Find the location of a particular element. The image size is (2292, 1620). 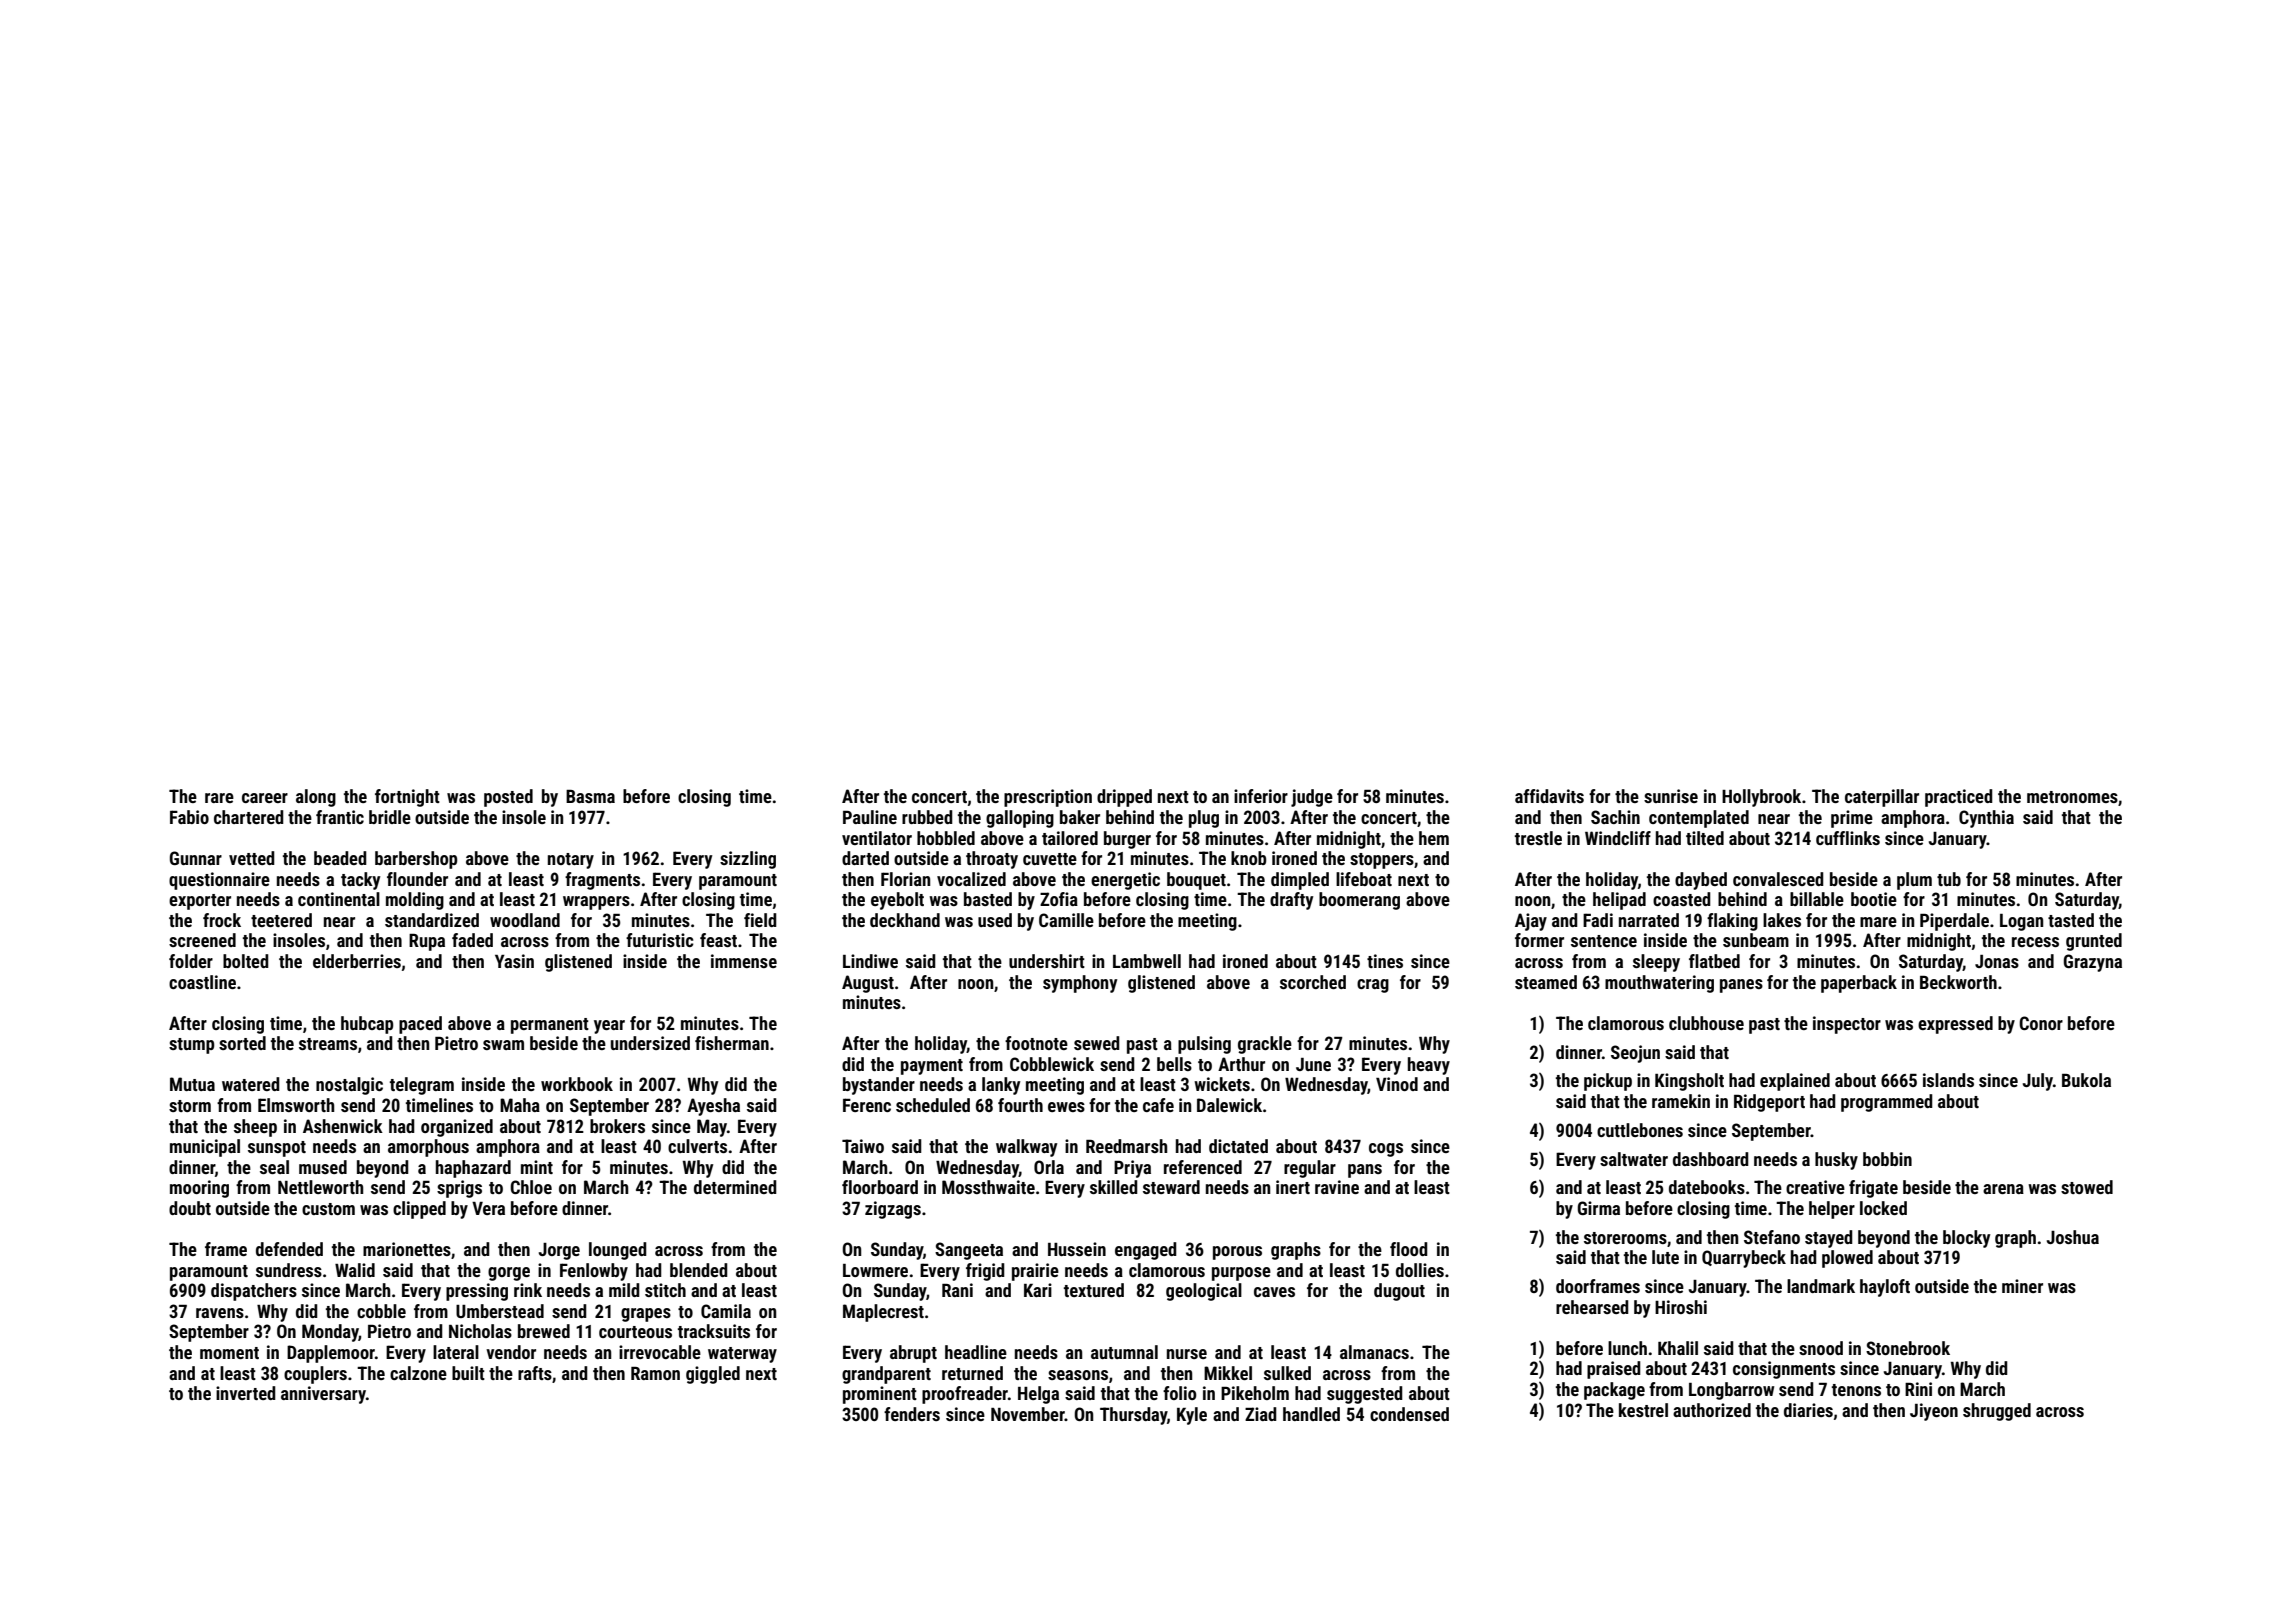

zigzags is located at coordinates (893, 1210).
